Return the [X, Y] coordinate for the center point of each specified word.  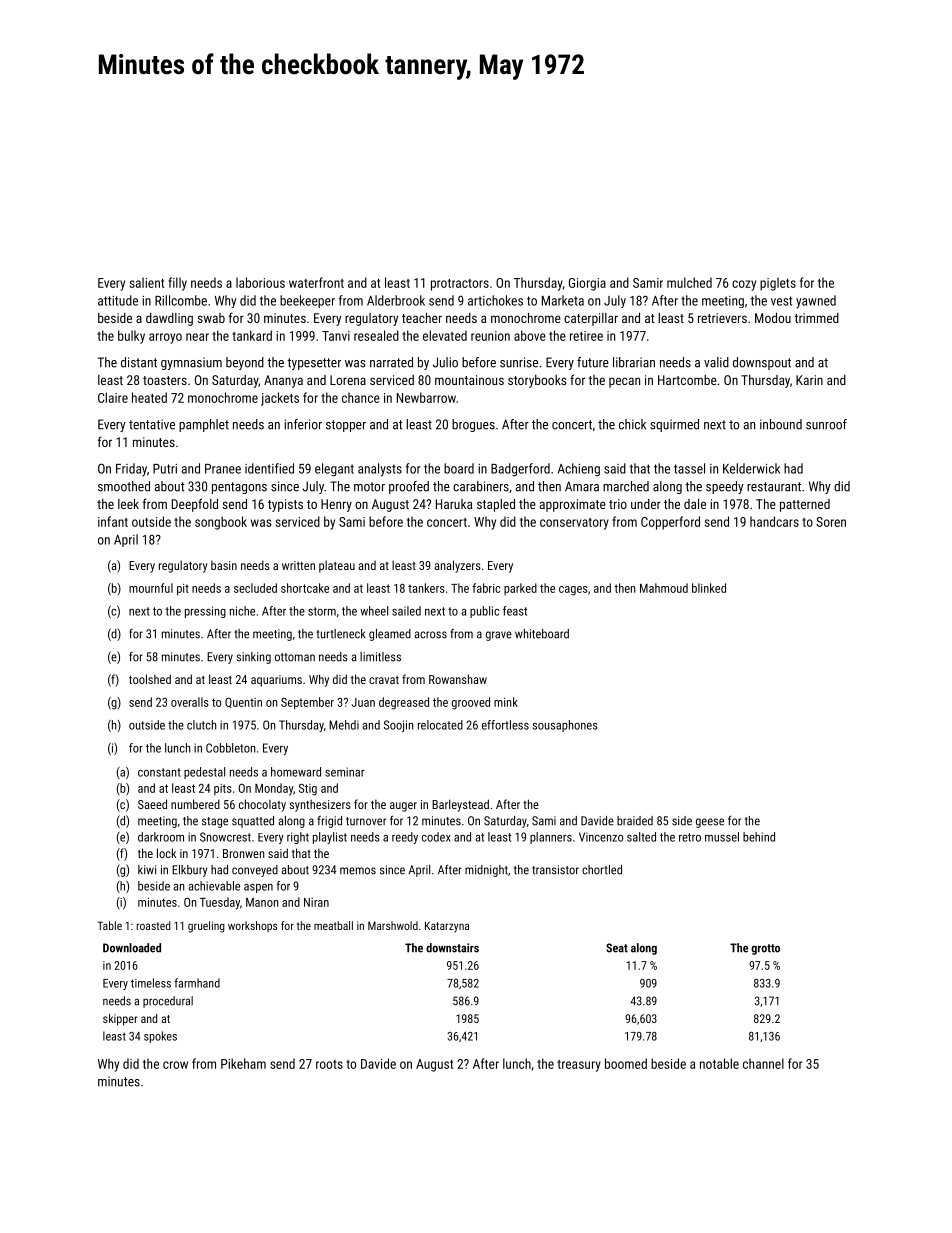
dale [695, 504]
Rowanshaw [458, 679]
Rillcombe [181, 300]
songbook [221, 523]
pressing [205, 612]
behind [759, 837]
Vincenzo [601, 837]
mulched [689, 282]
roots [329, 1064]
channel [763, 1063]
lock [166, 853]
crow [175, 1065]
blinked [709, 588]
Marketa [563, 300]
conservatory [574, 524]
